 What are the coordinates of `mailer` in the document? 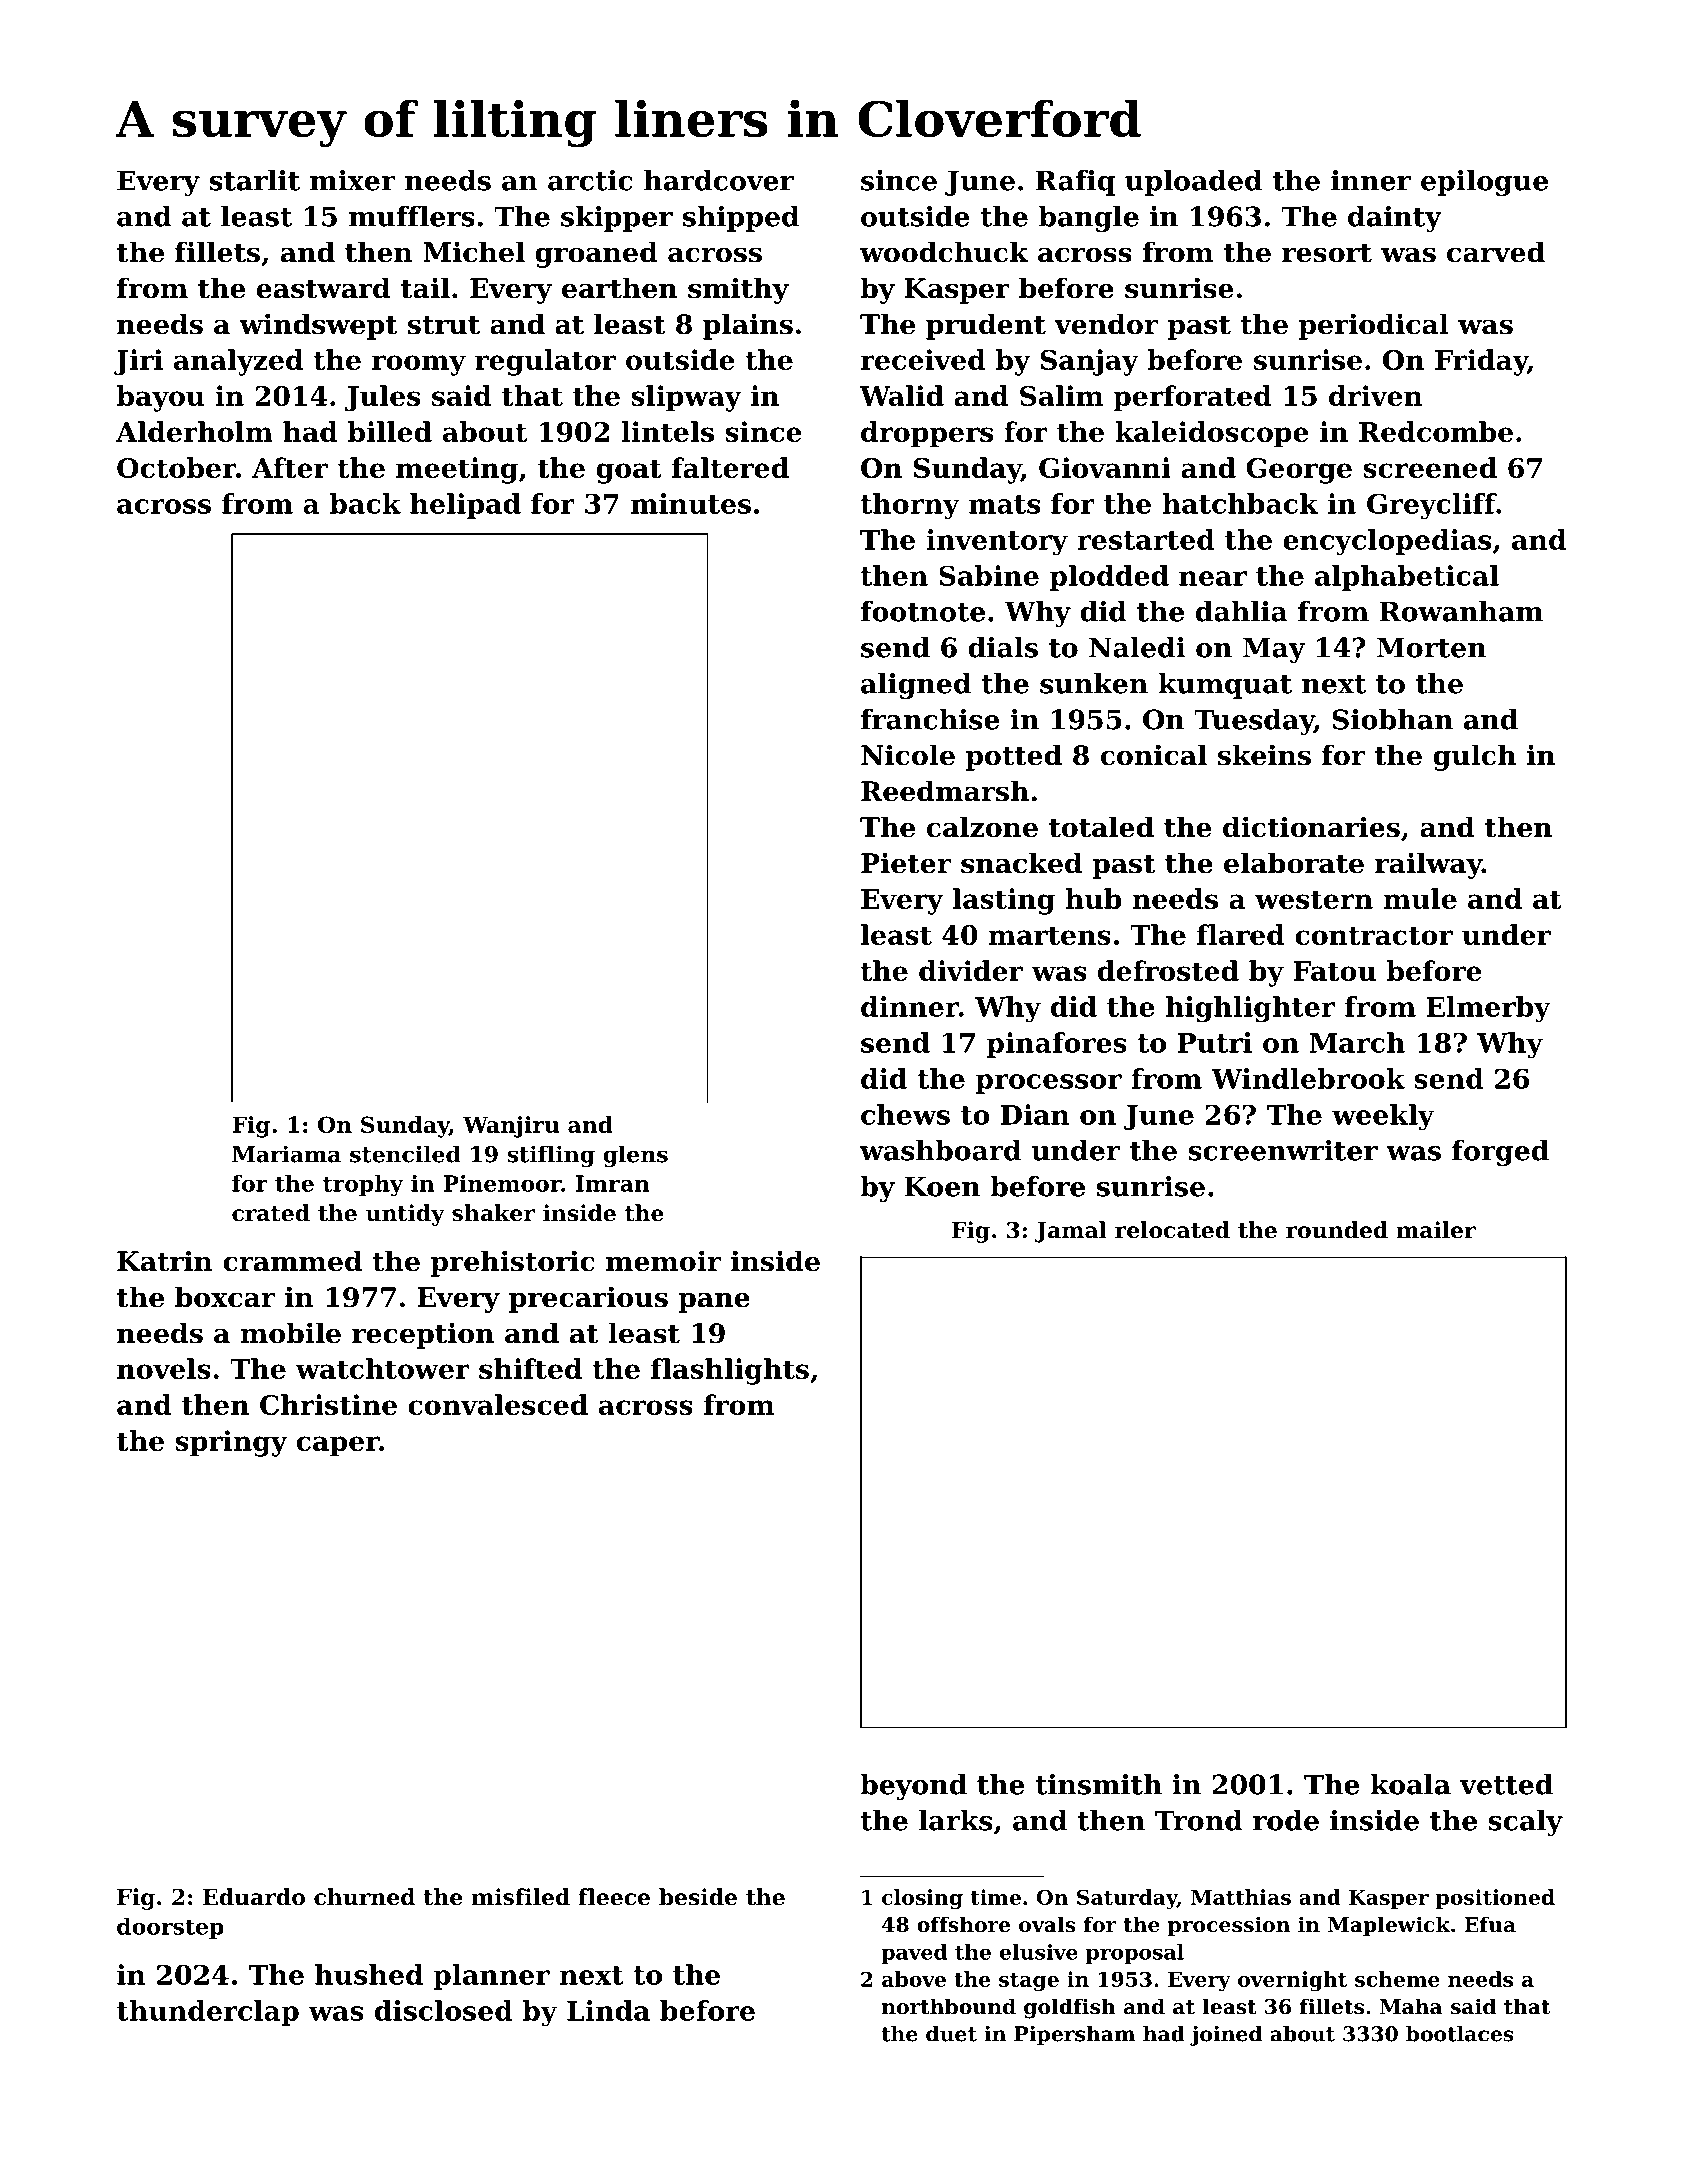 It's located at (1436, 1230).
